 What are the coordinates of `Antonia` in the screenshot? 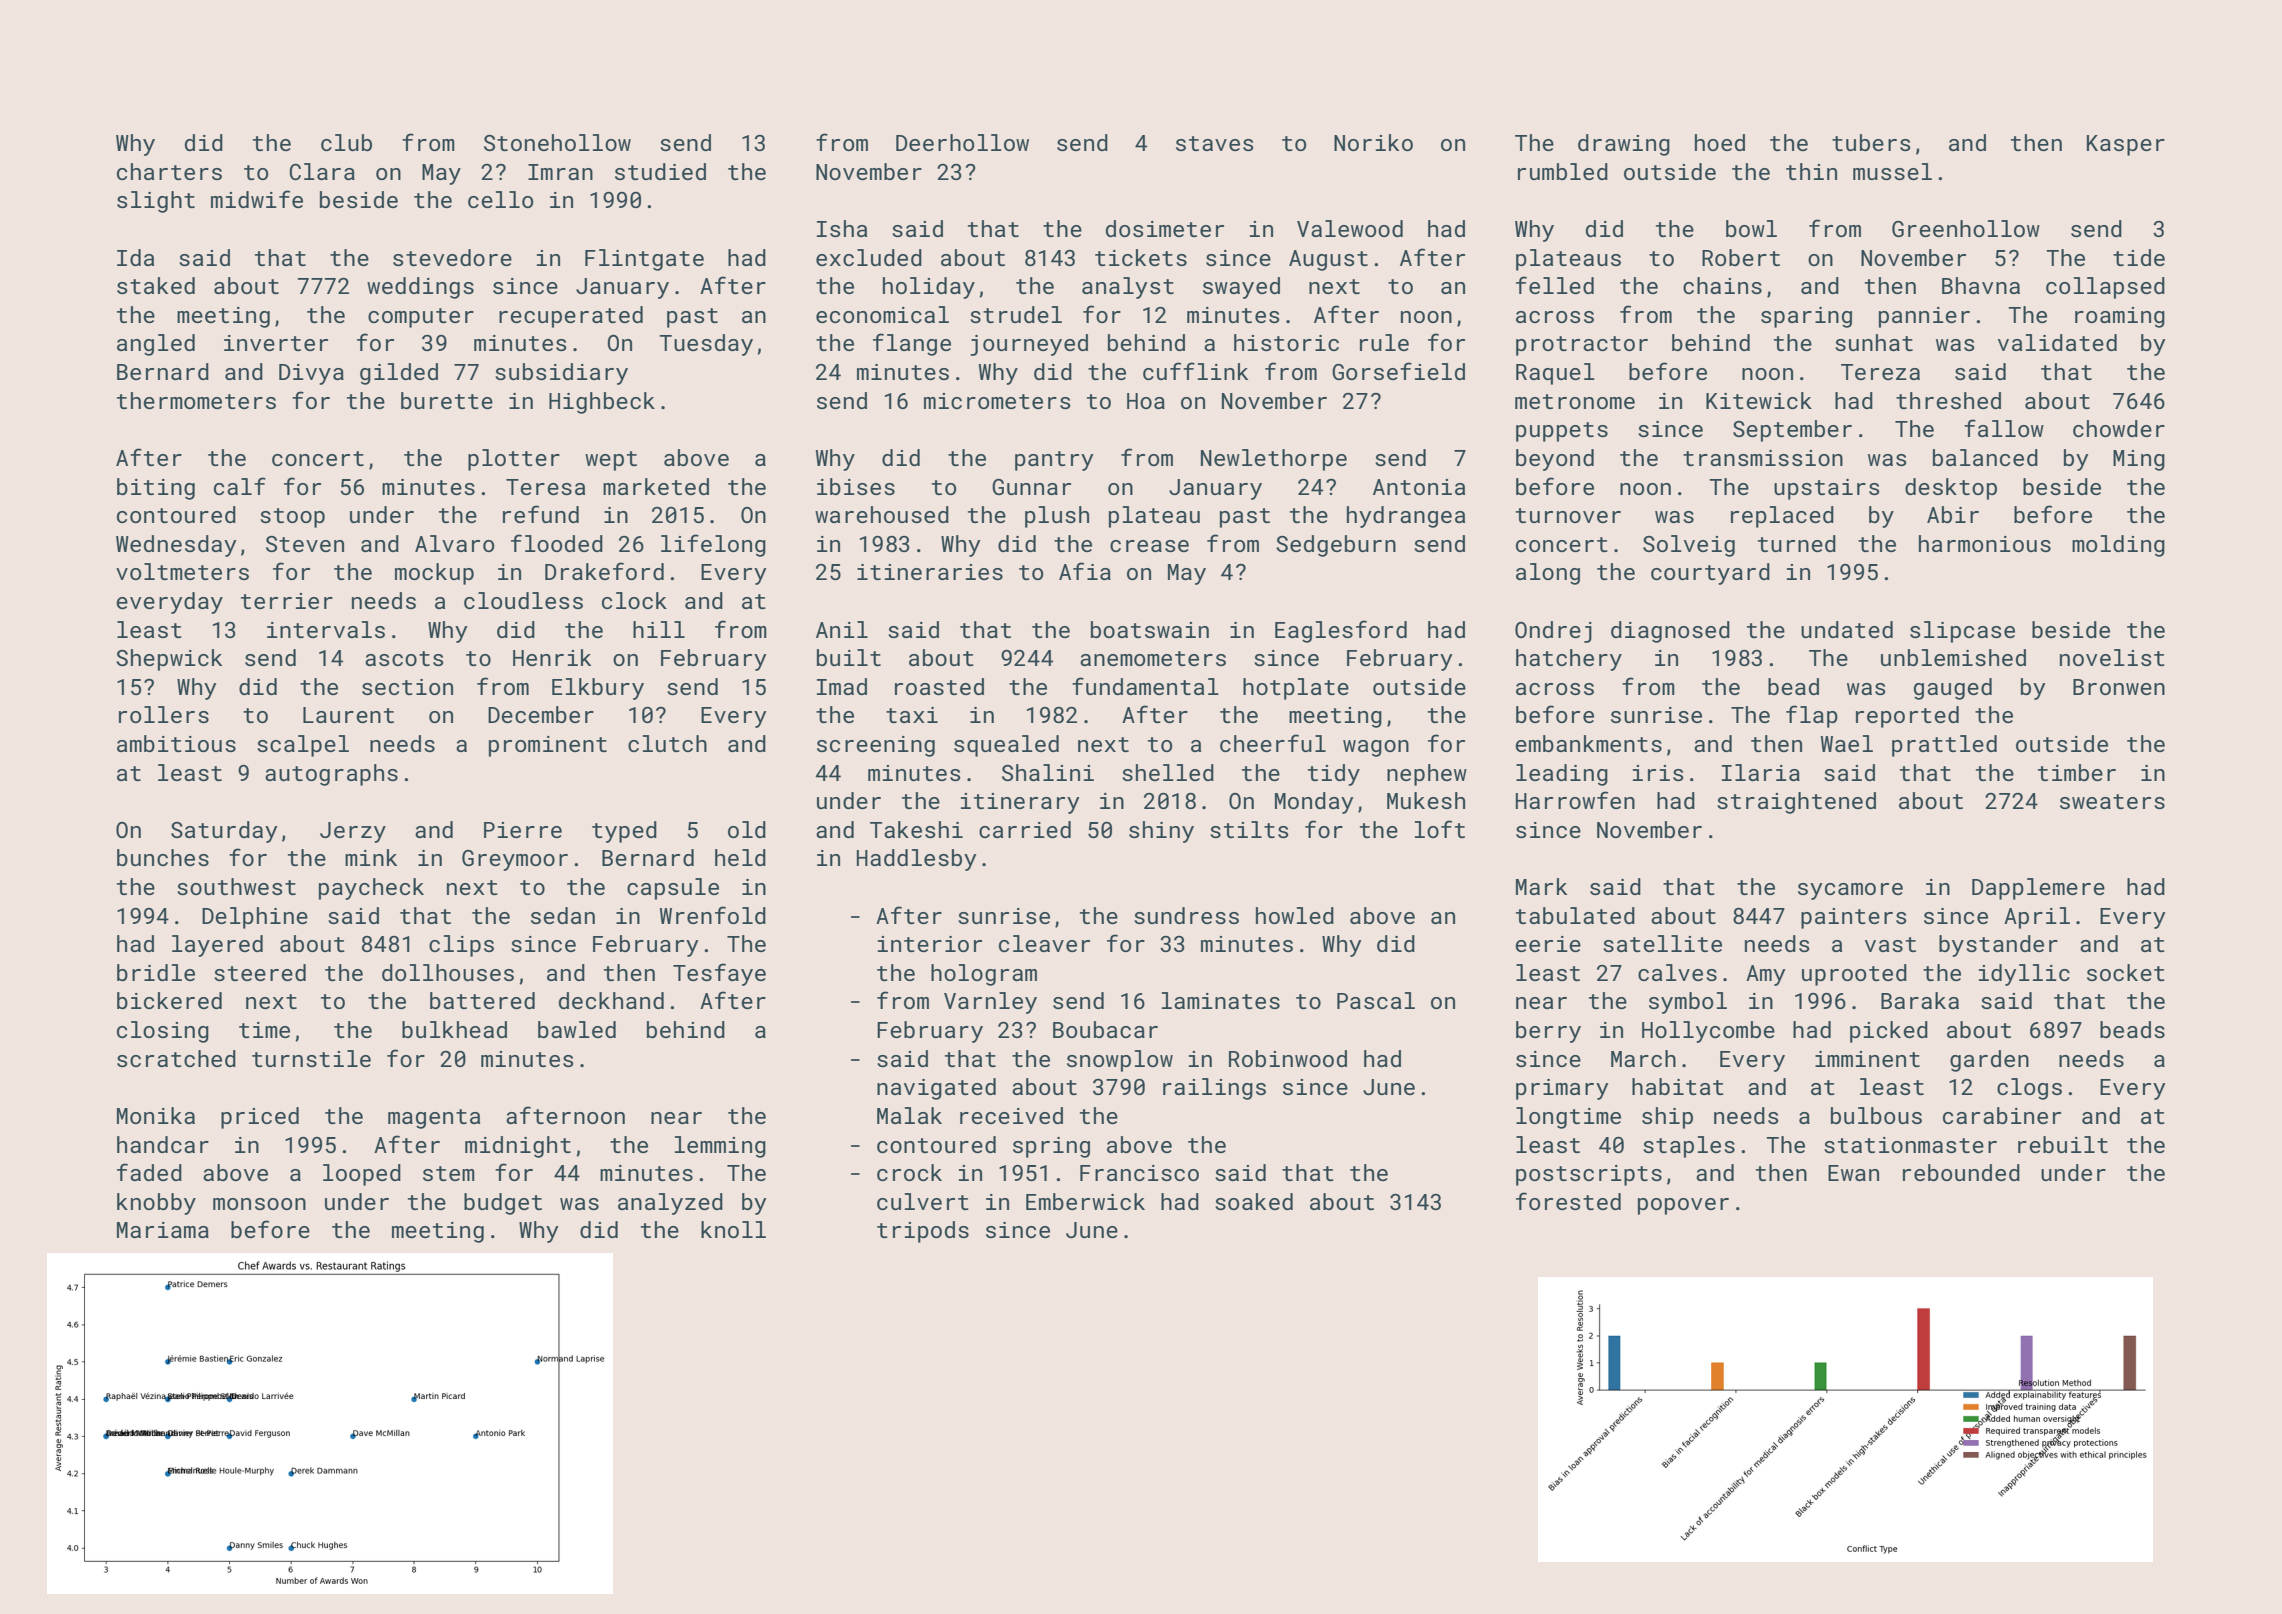 It's located at (1419, 487).
